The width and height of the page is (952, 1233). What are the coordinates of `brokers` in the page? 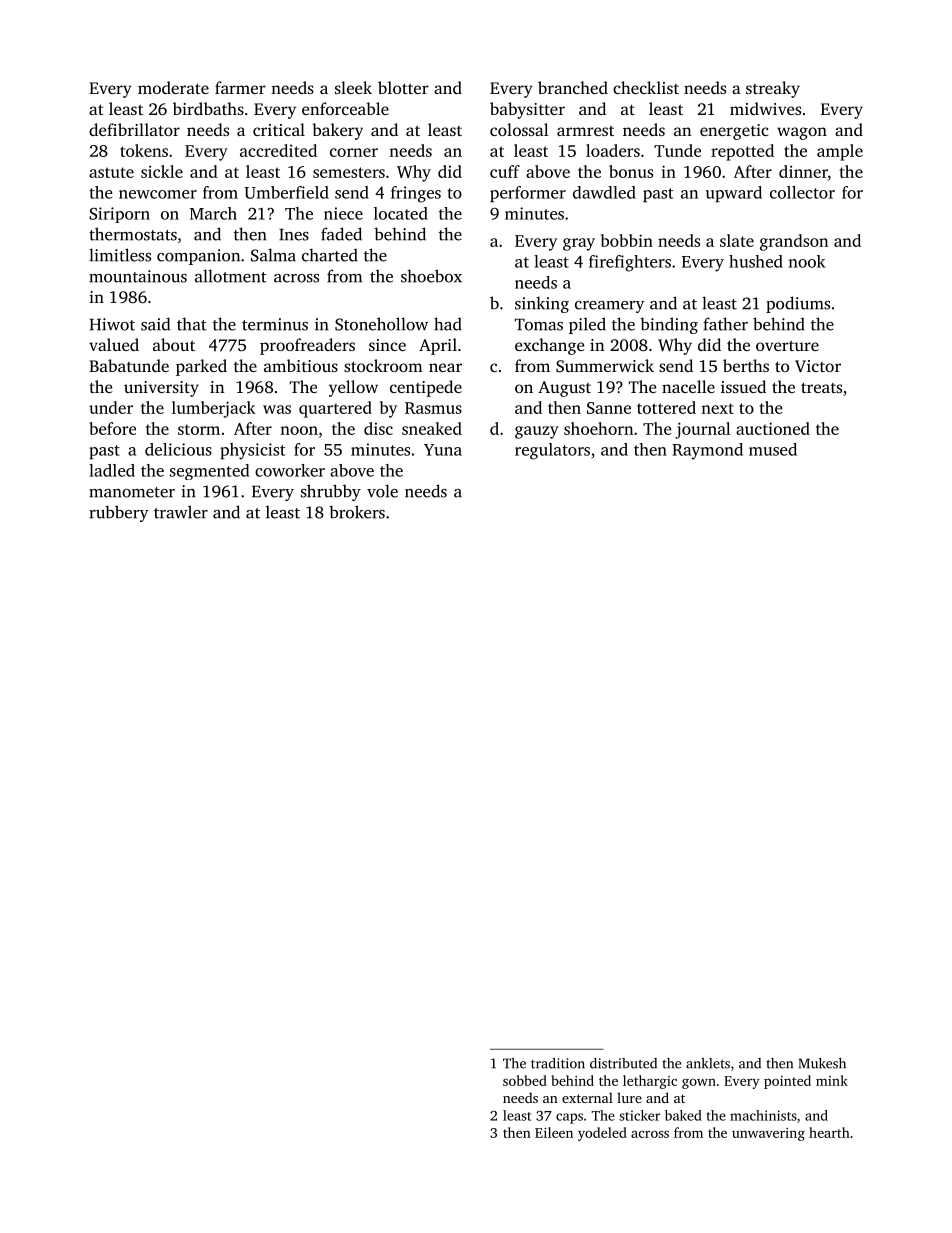 It's located at (357, 512).
